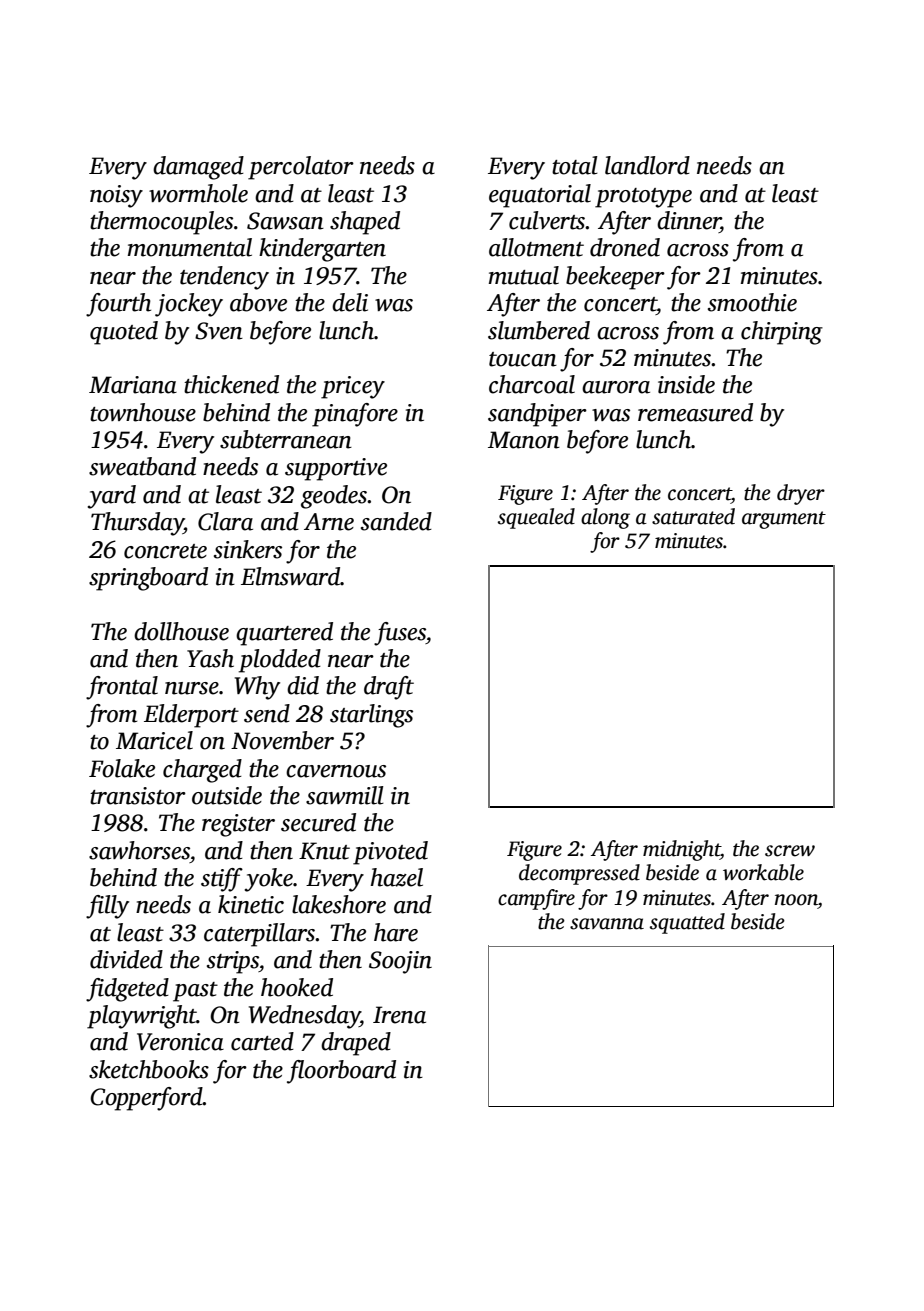 The height and width of the page is (1311, 924). I want to click on savanna, so click(607, 924).
